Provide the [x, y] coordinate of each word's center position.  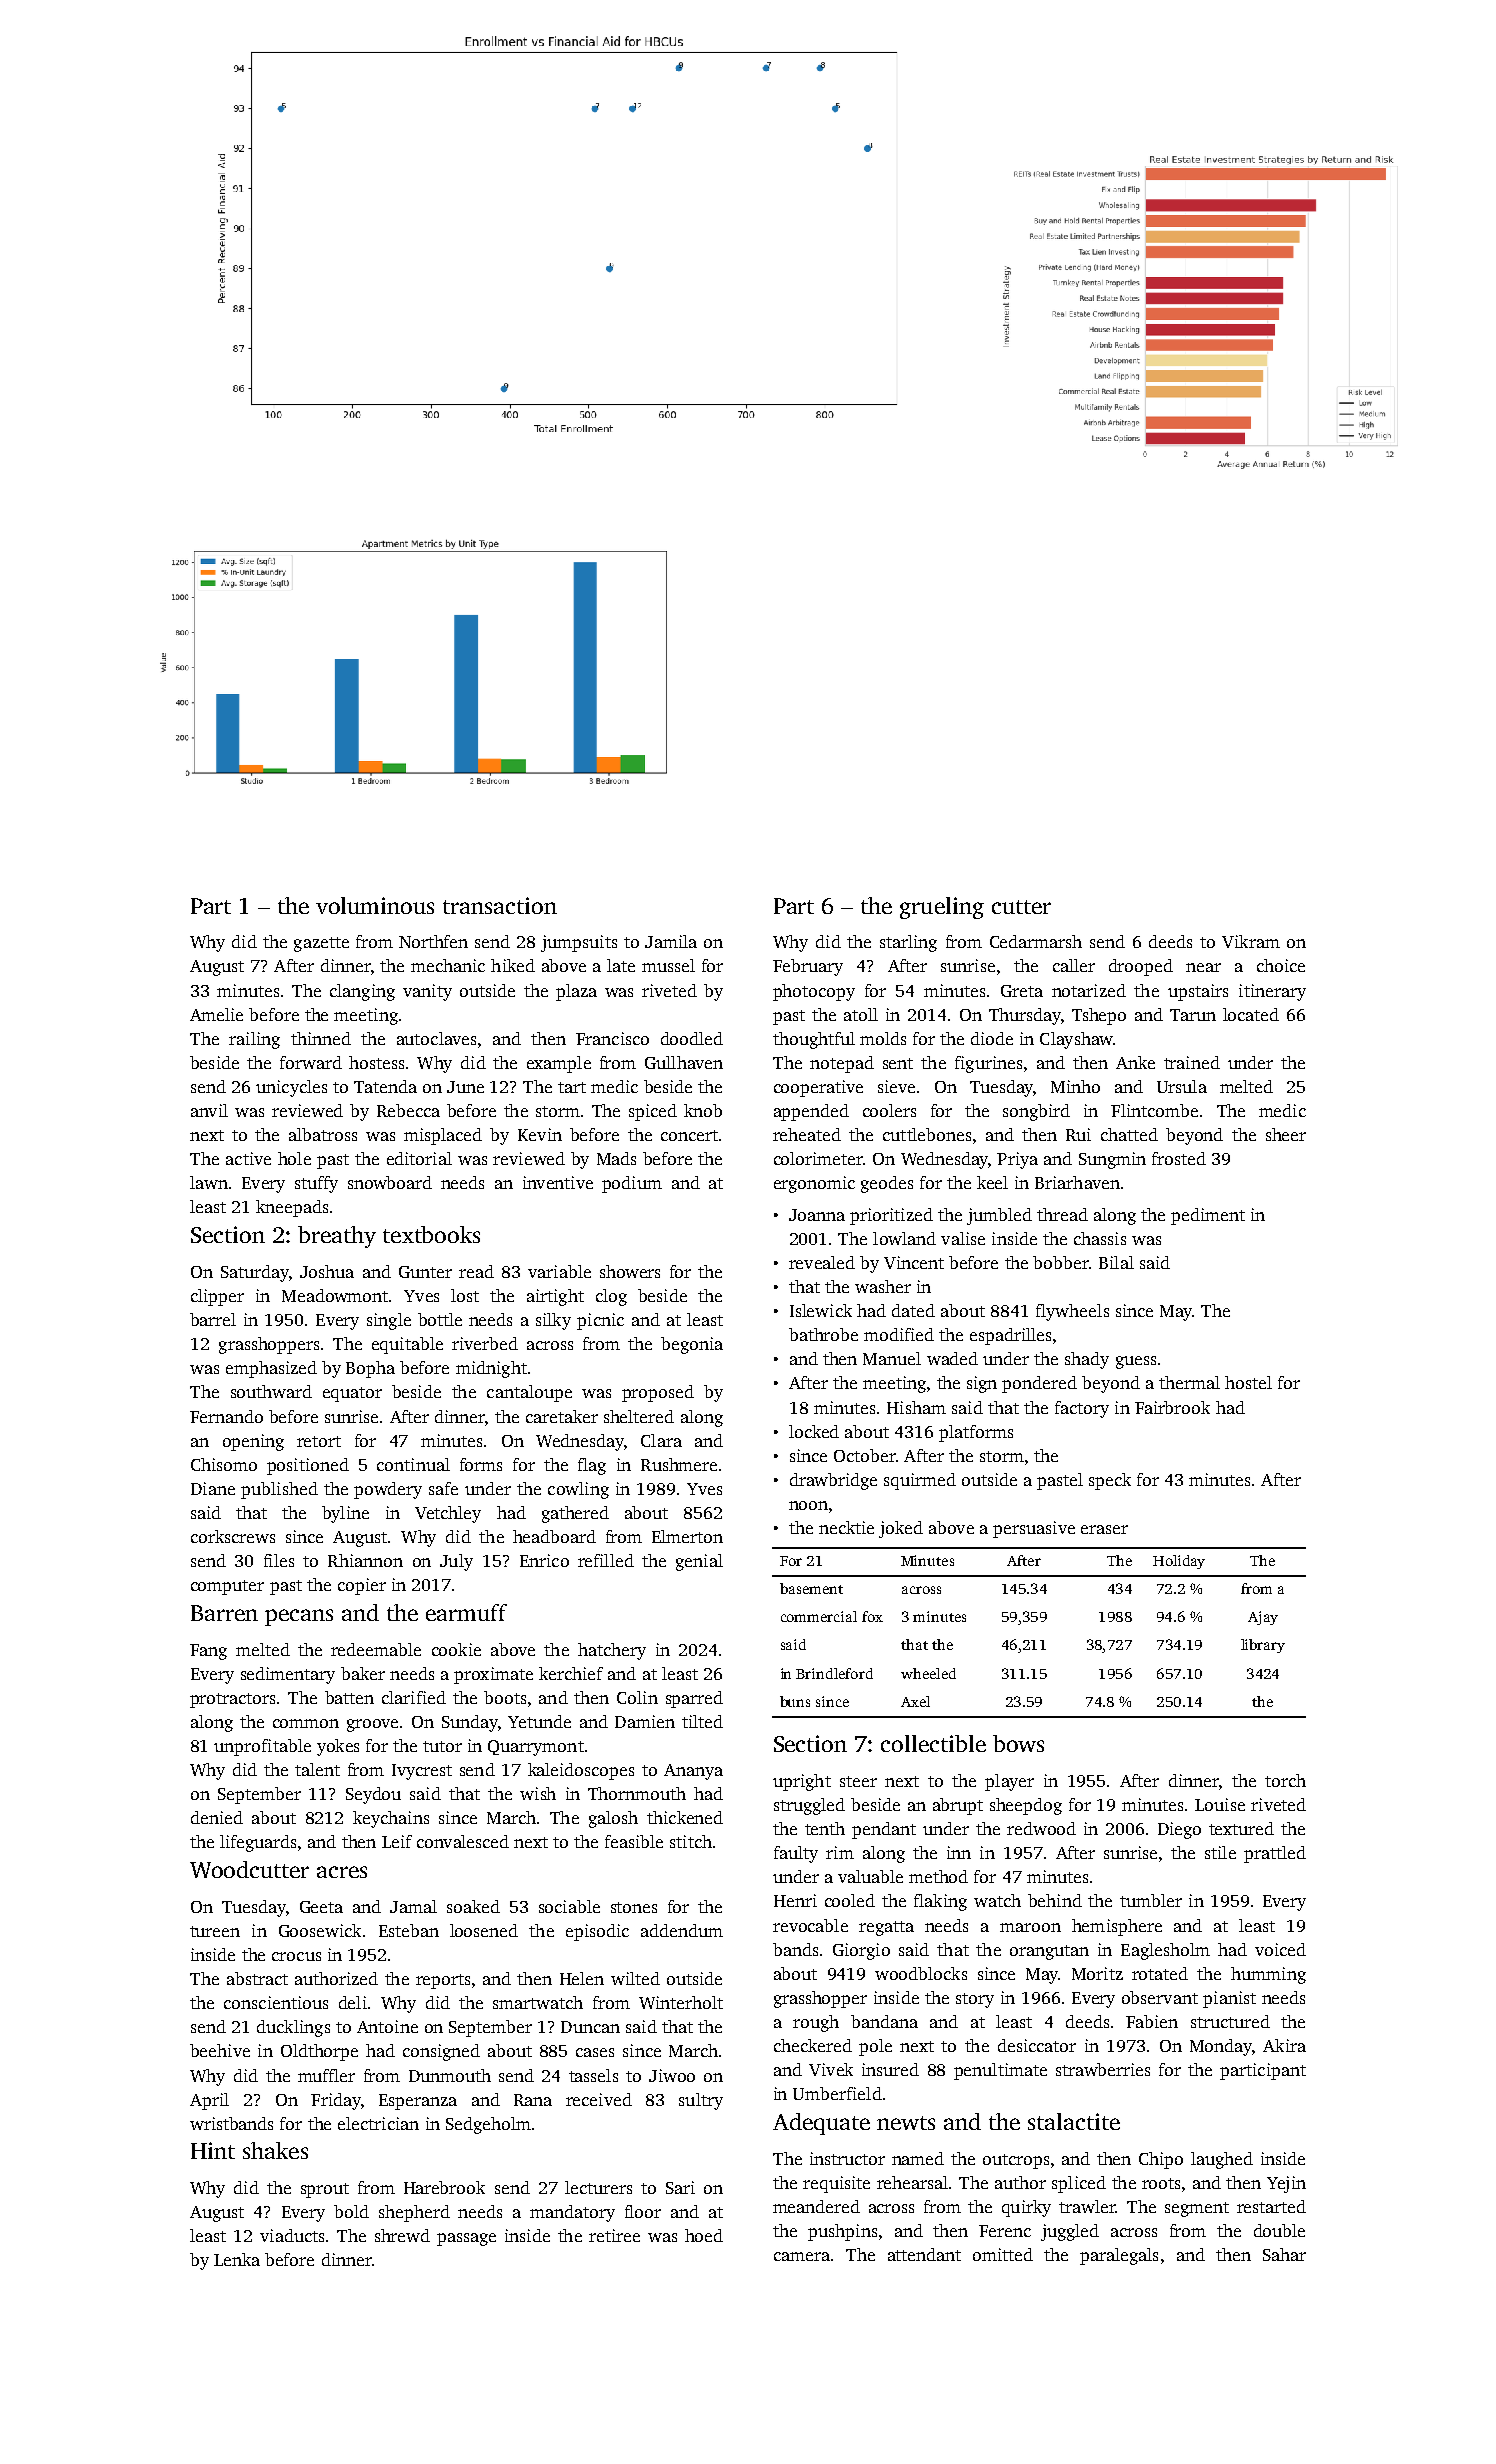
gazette [321, 944]
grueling [942, 908]
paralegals [1119, 2256]
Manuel [892, 1358]
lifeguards [258, 1843]
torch [1285, 1780]
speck [1110, 1481]
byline [345, 1514]
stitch [691, 1841]
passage [466, 2239]
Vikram [1251, 941]
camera [802, 2256]
